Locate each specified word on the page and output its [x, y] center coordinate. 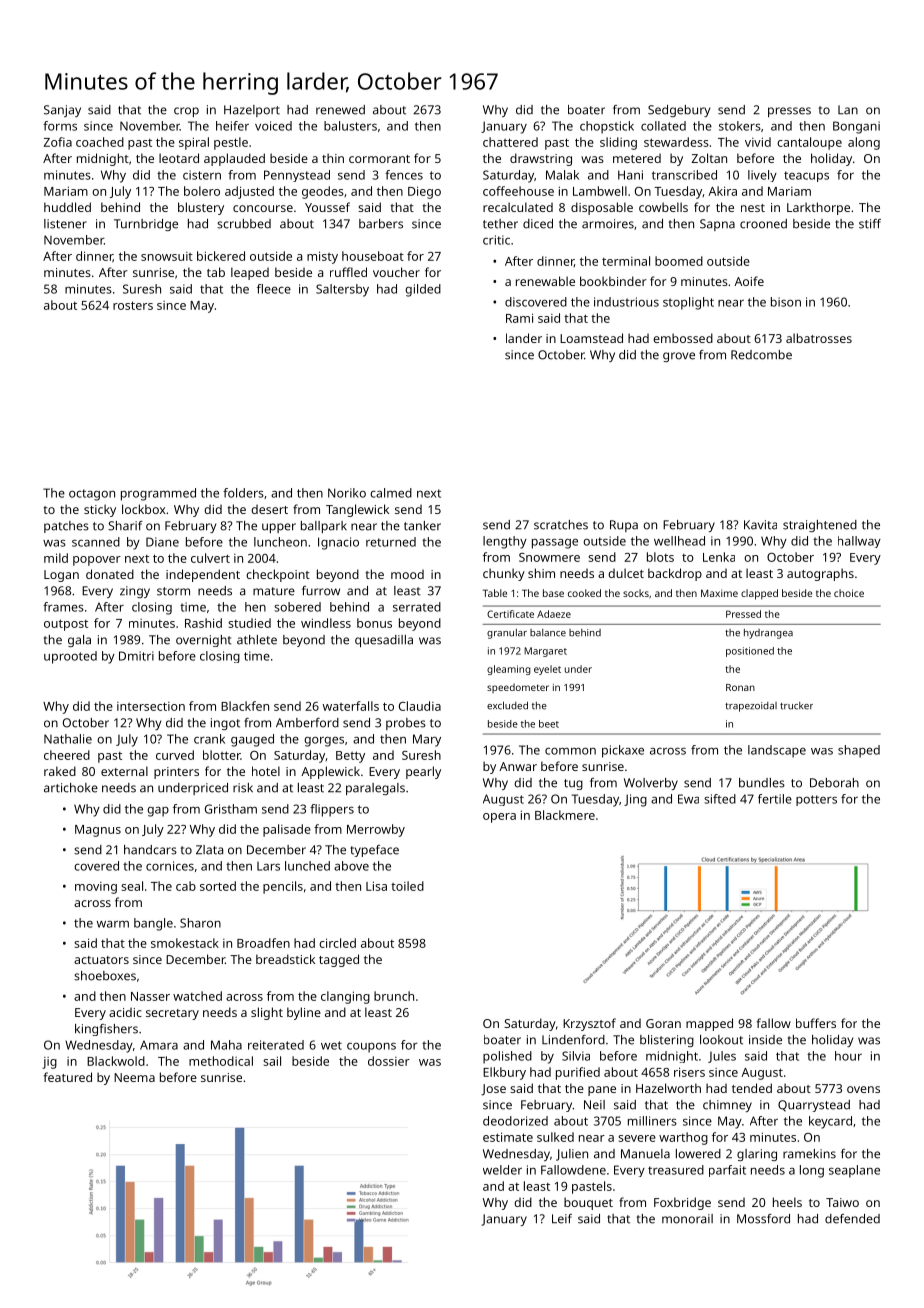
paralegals [375, 789]
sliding [618, 143]
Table [495, 593]
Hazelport [252, 111]
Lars [268, 866]
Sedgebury [679, 111]
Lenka [719, 557]
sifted [720, 799]
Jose [493, 1090]
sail [272, 1061]
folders [243, 493]
